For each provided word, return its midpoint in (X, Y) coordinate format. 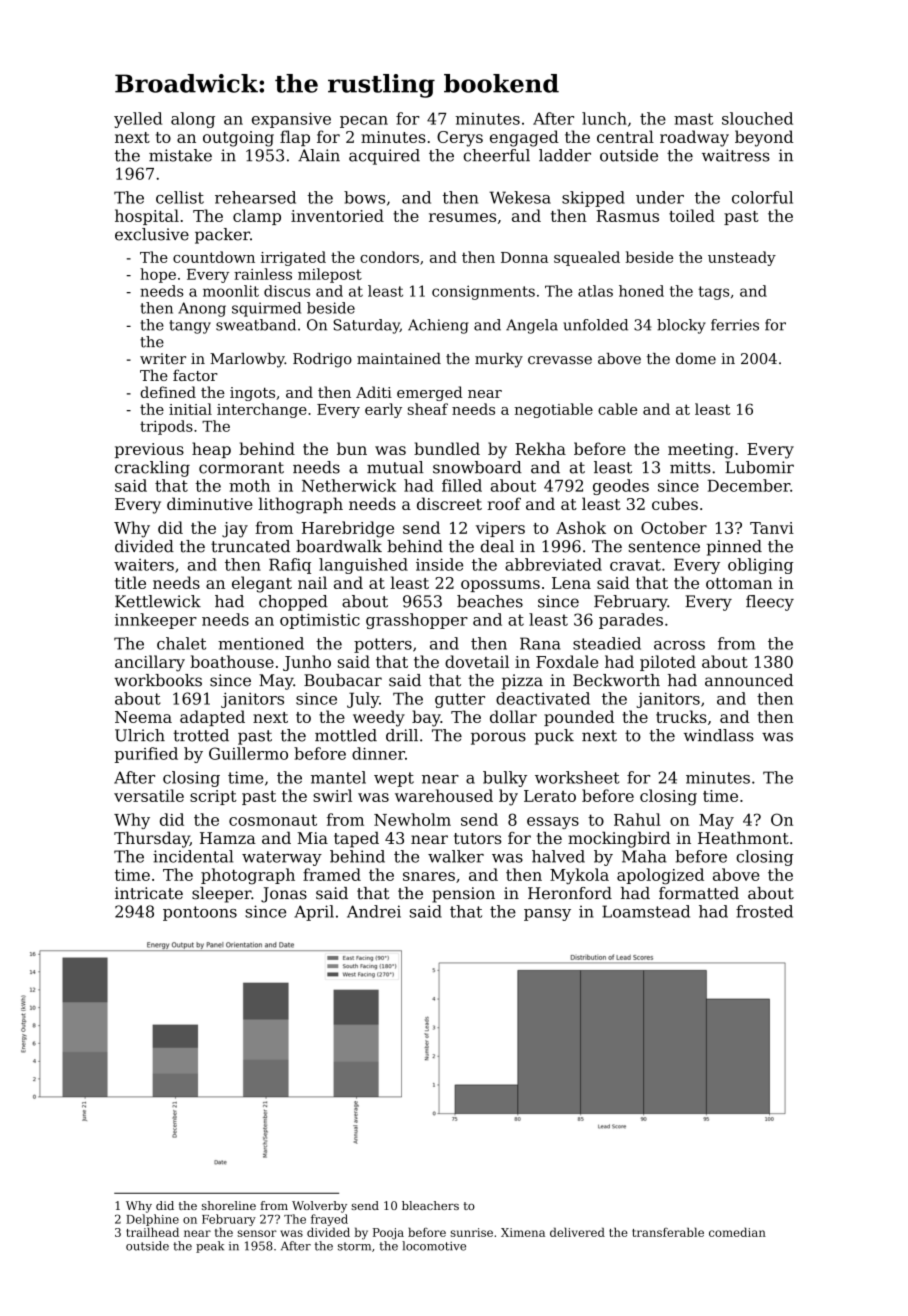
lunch (604, 118)
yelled (138, 120)
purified (146, 755)
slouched (757, 118)
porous (498, 738)
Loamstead (646, 911)
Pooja (388, 1234)
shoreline (229, 1205)
